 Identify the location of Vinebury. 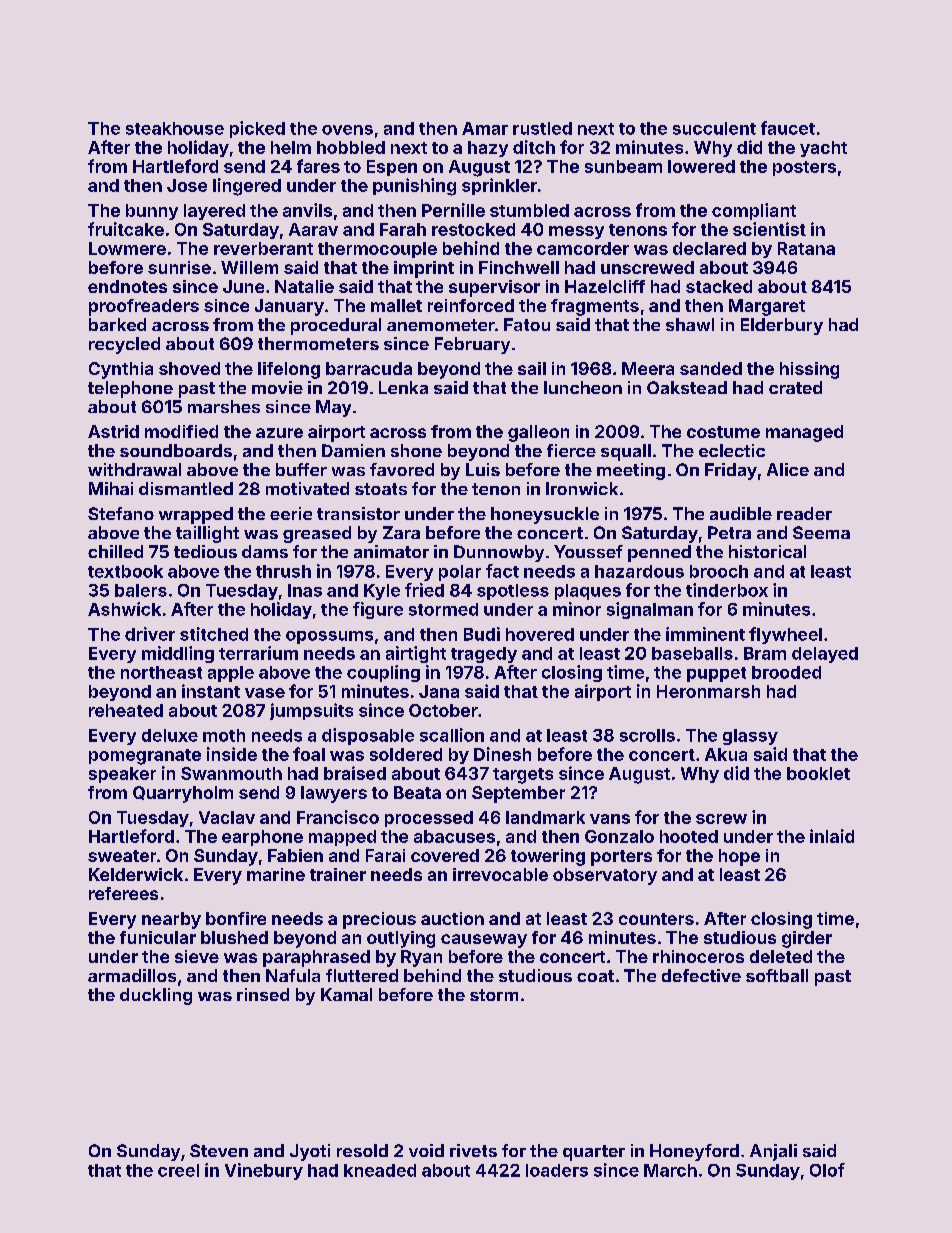
(264, 1171).
